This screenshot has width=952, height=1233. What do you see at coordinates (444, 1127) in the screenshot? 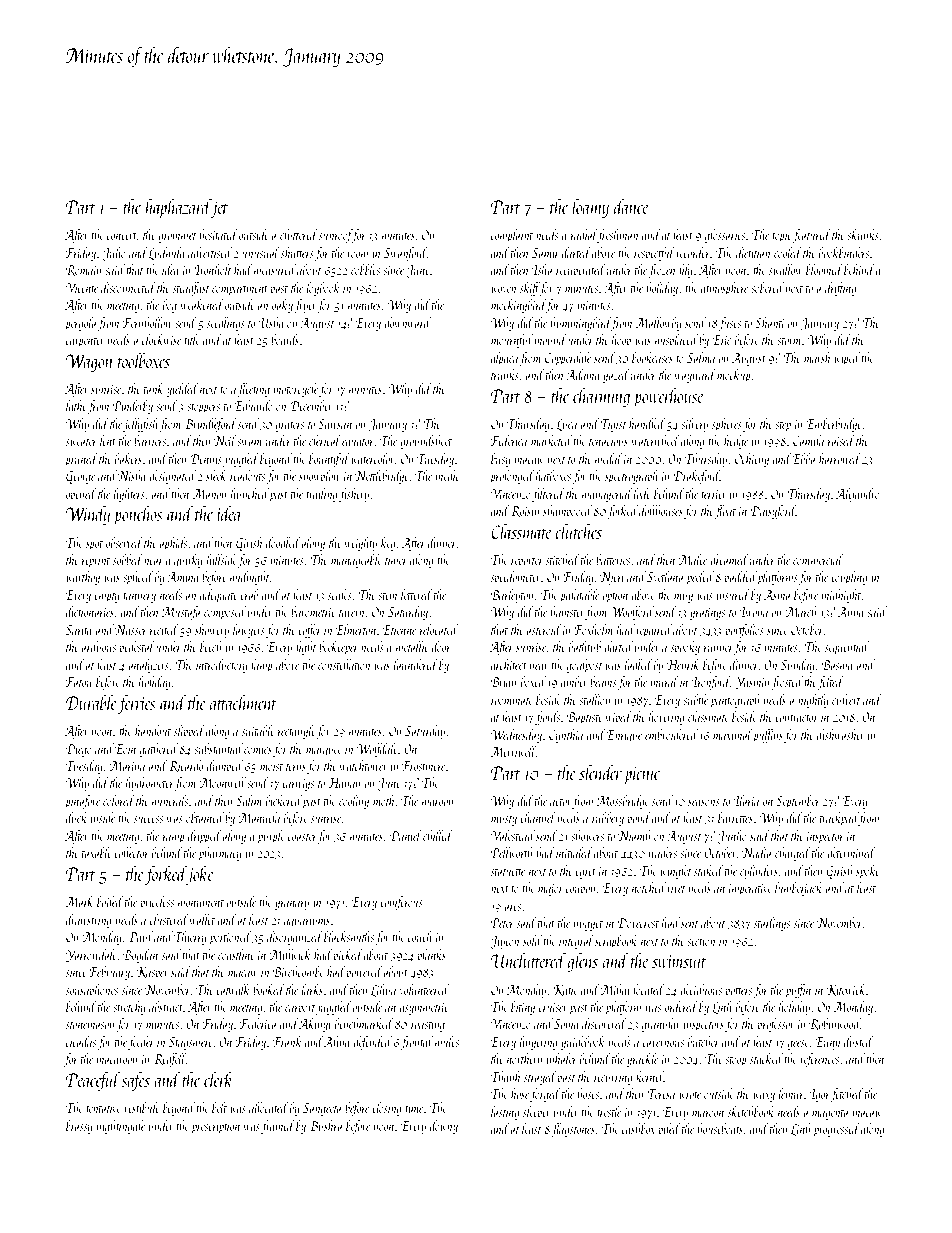
I see `downy` at bounding box center [444, 1127].
